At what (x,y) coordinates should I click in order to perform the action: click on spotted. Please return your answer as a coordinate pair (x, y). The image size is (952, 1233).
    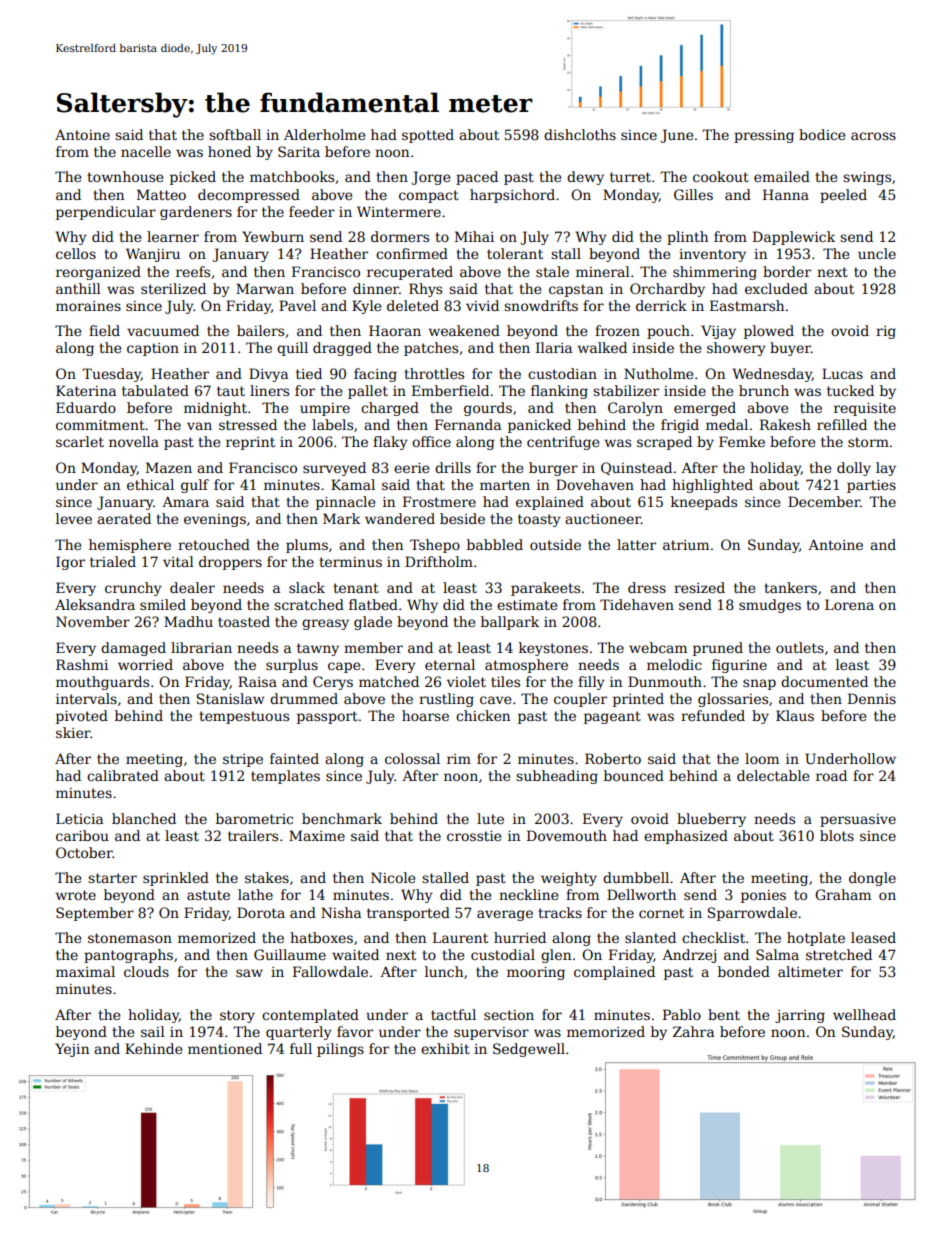
    Looking at the image, I should click on (428, 136).
